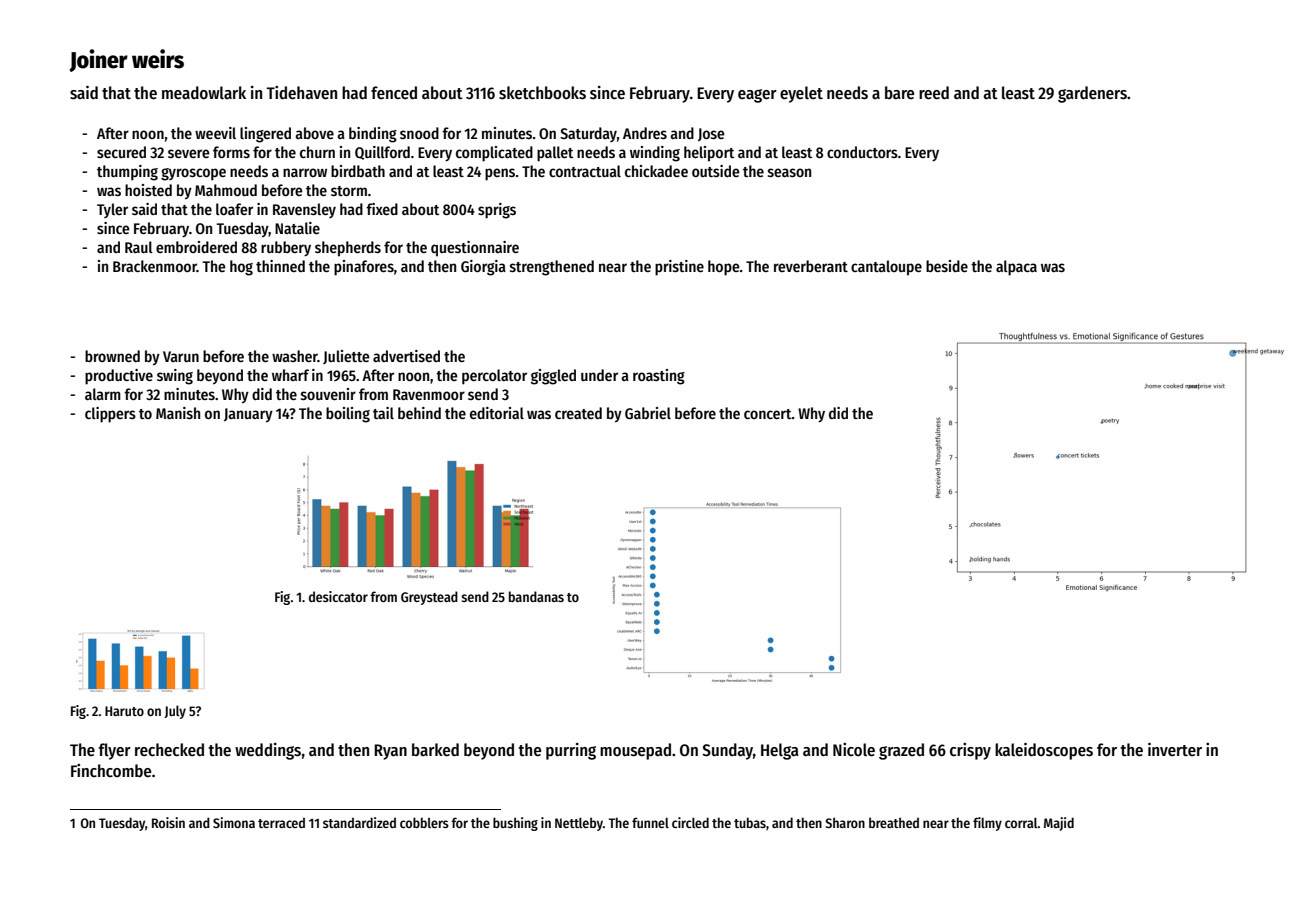  Describe the element at coordinates (571, 751) in the screenshot. I see `purring` at that location.
